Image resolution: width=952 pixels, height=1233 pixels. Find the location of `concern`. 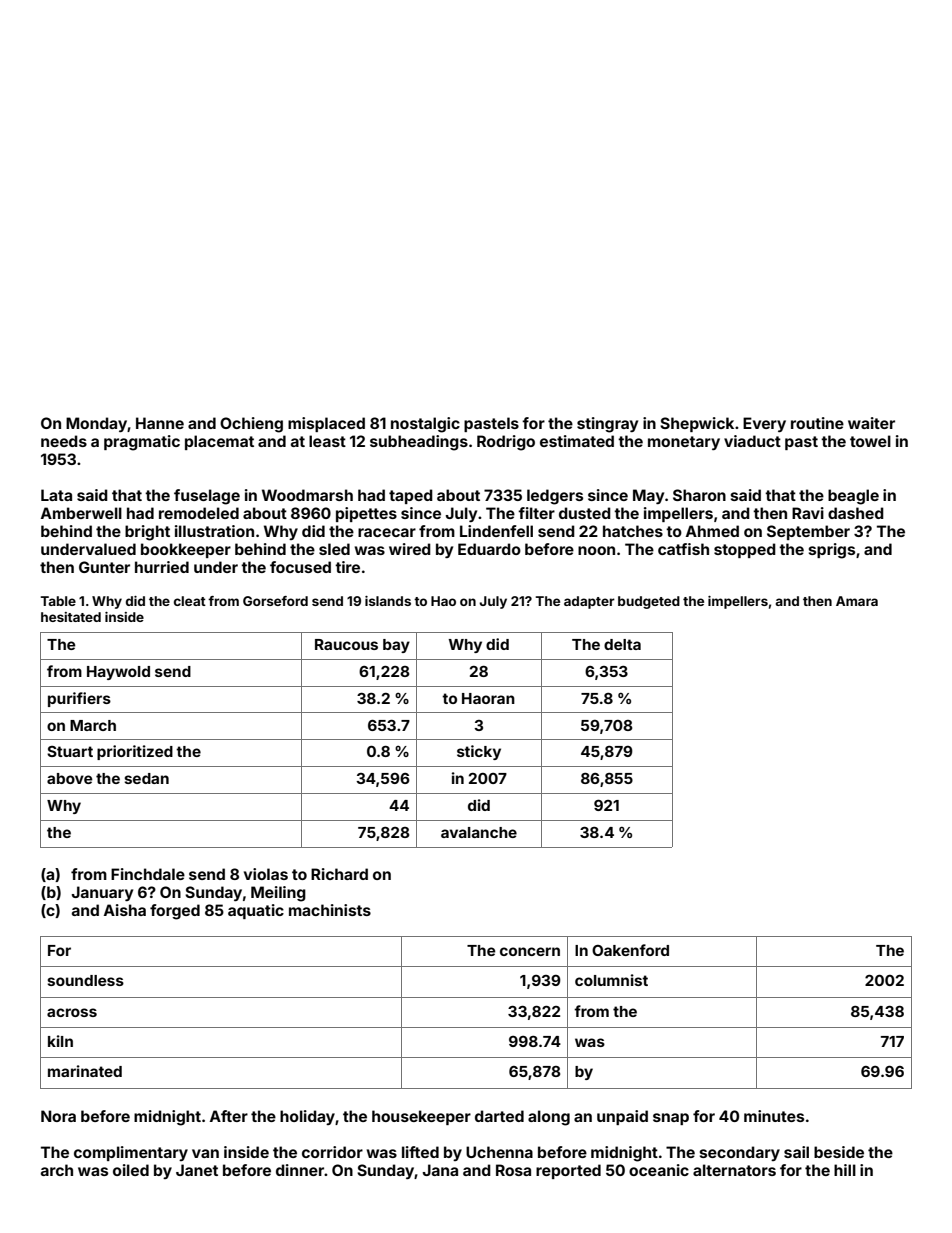

concern is located at coordinates (530, 951).
